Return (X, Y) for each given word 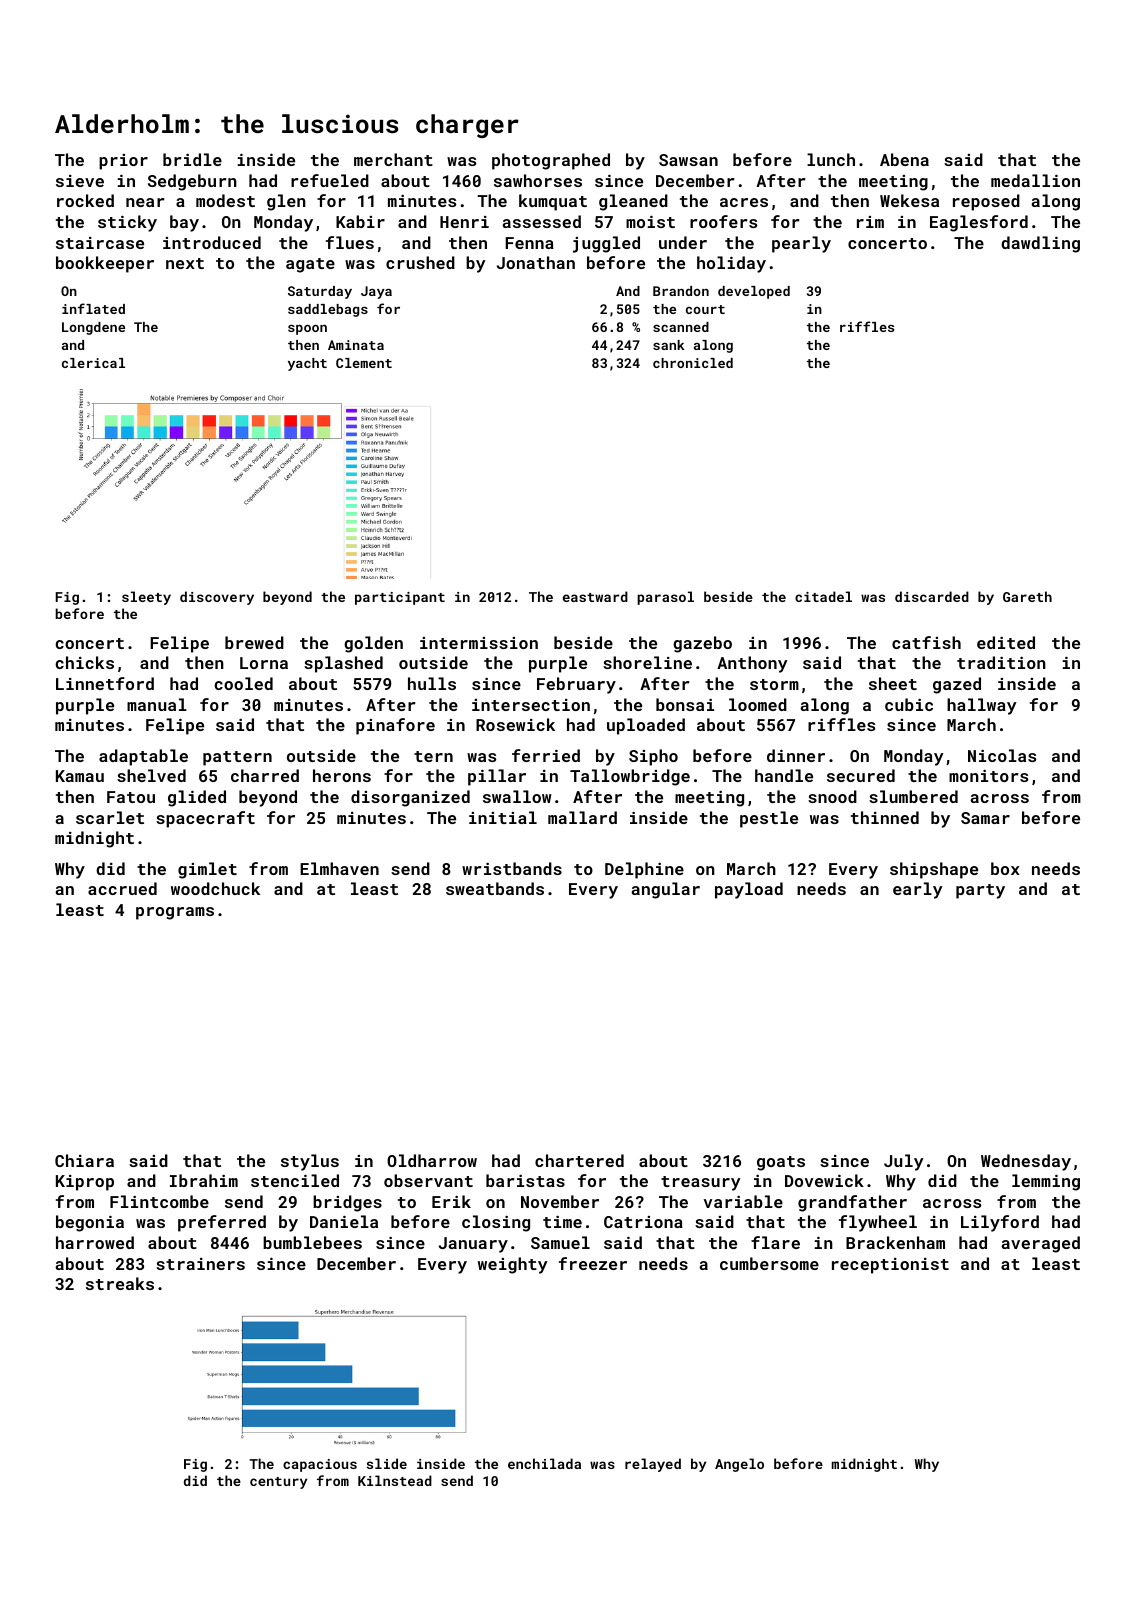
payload (749, 890)
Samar (985, 818)
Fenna (529, 243)
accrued (122, 888)
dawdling (1040, 244)
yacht (307, 364)
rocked (85, 200)
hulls (432, 683)
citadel (823, 596)
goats (781, 1163)
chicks (84, 662)
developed (754, 292)
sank (669, 345)
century (278, 1483)
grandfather (852, 1203)
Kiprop (85, 1183)
